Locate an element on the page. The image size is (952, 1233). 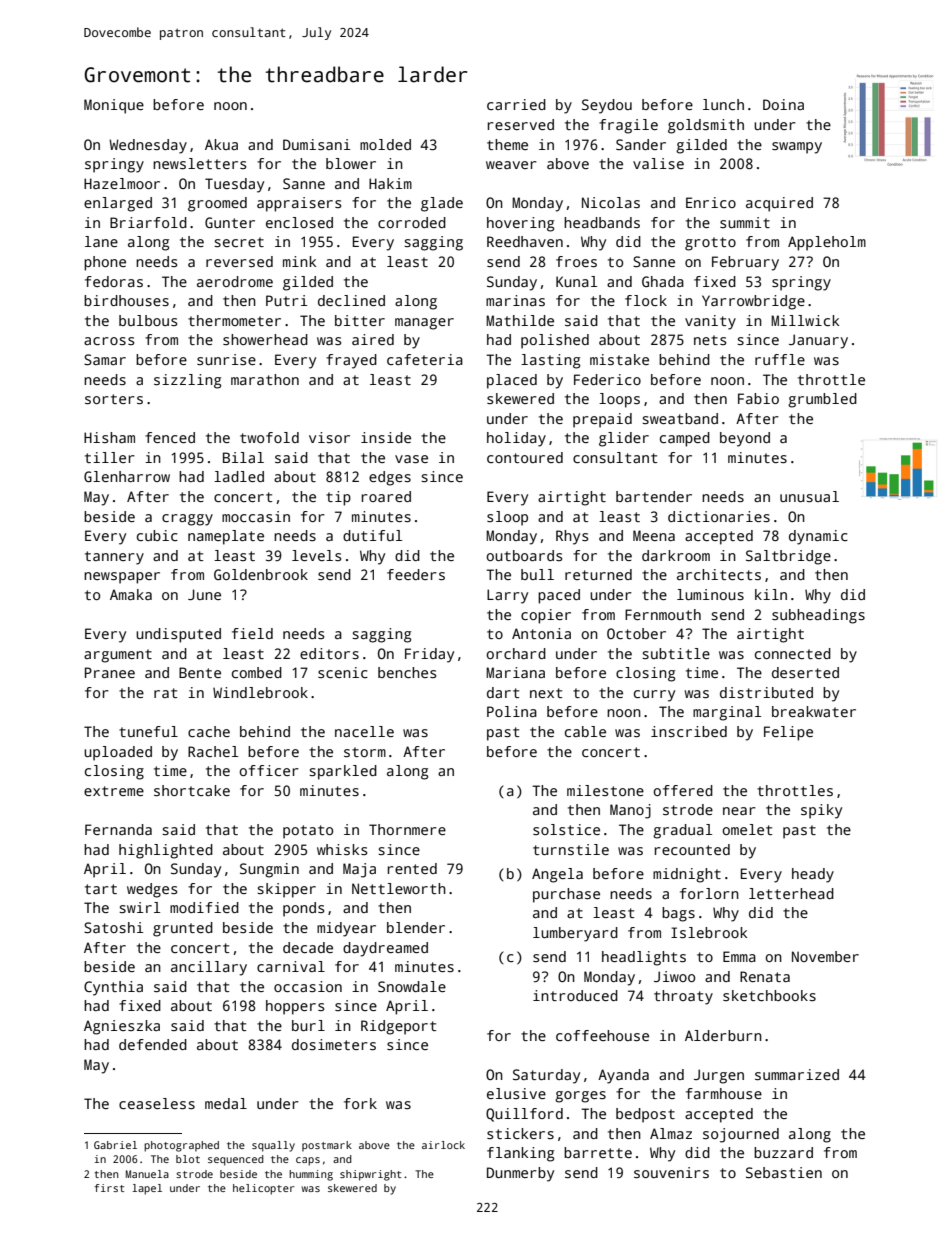
Glenharrow is located at coordinates (127, 476).
